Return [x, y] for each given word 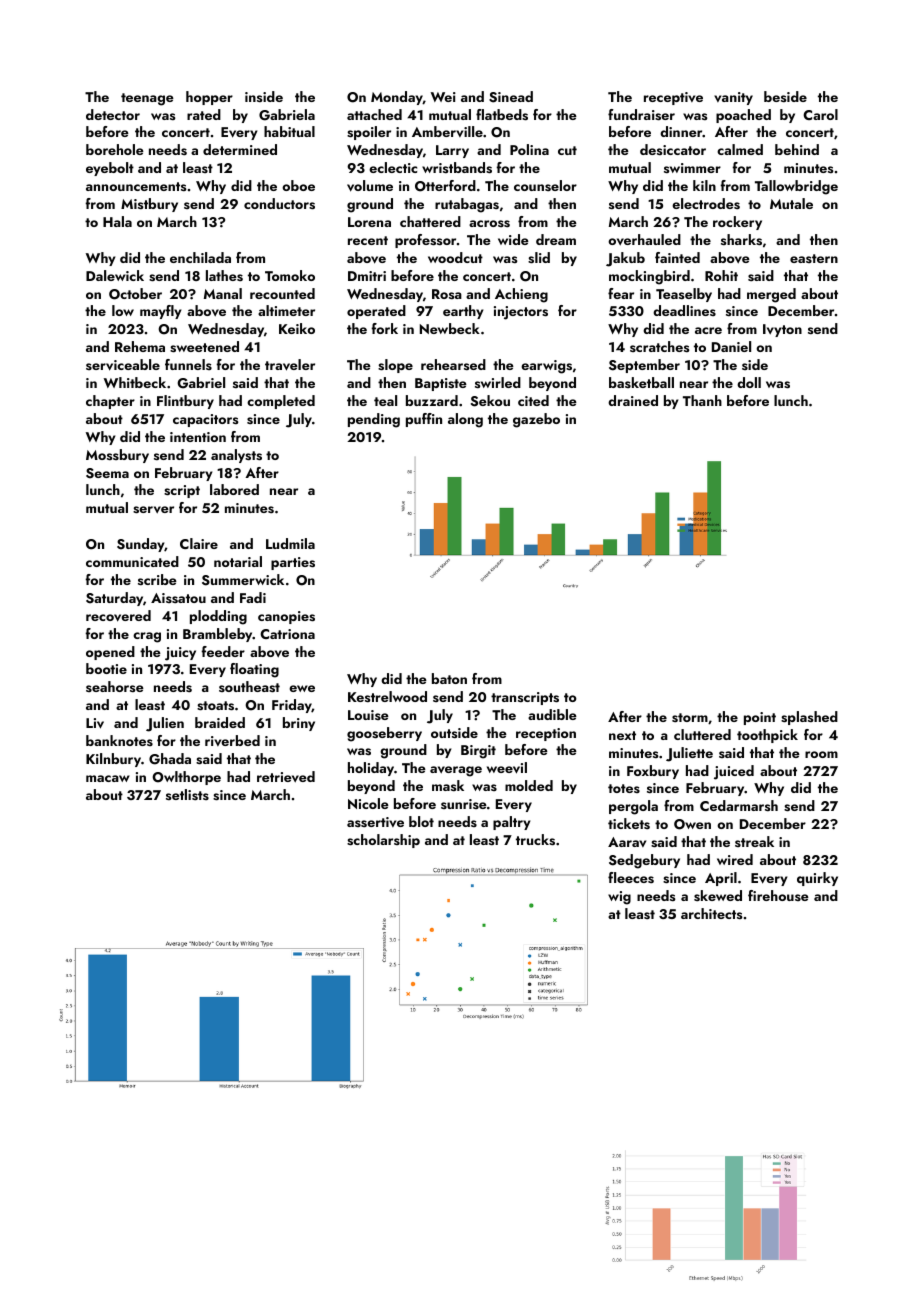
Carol [820, 114]
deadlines [684, 310]
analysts [236, 456]
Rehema [140, 346]
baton [449, 678]
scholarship [383, 841]
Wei [443, 97]
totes [624, 788]
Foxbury [653, 772]
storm [690, 718]
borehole [115, 149]
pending [374, 420]
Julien [165, 724]
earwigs [546, 367]
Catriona [287, 634]
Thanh [702, 400]
